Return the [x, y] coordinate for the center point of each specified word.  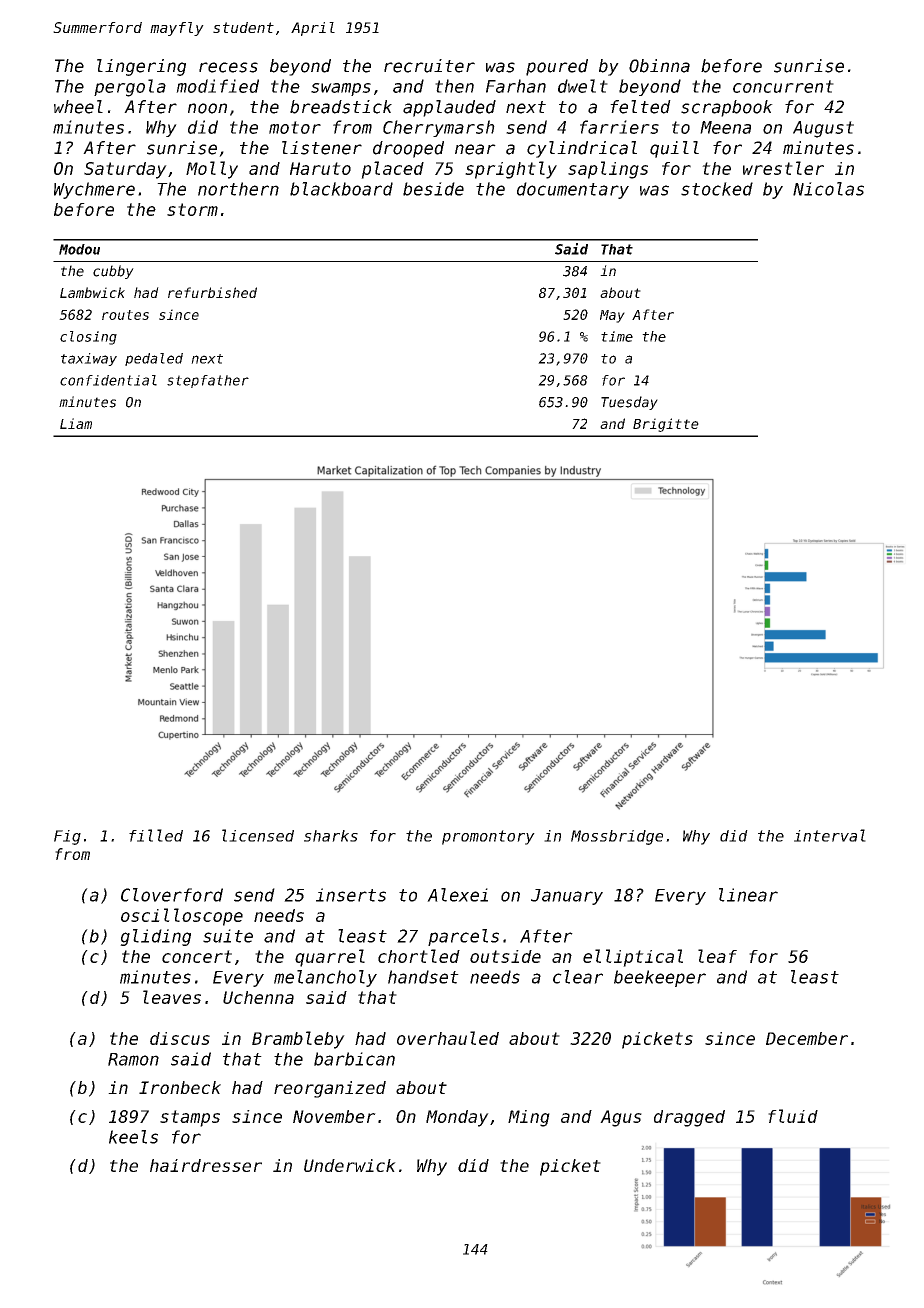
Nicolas [828, 189]
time [617, 336]
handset [423, 977]
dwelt [583, 86]
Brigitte [666, 425]
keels [133, 1137]
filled [156, 835]
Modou [79, 249]
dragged [689, 1118]
